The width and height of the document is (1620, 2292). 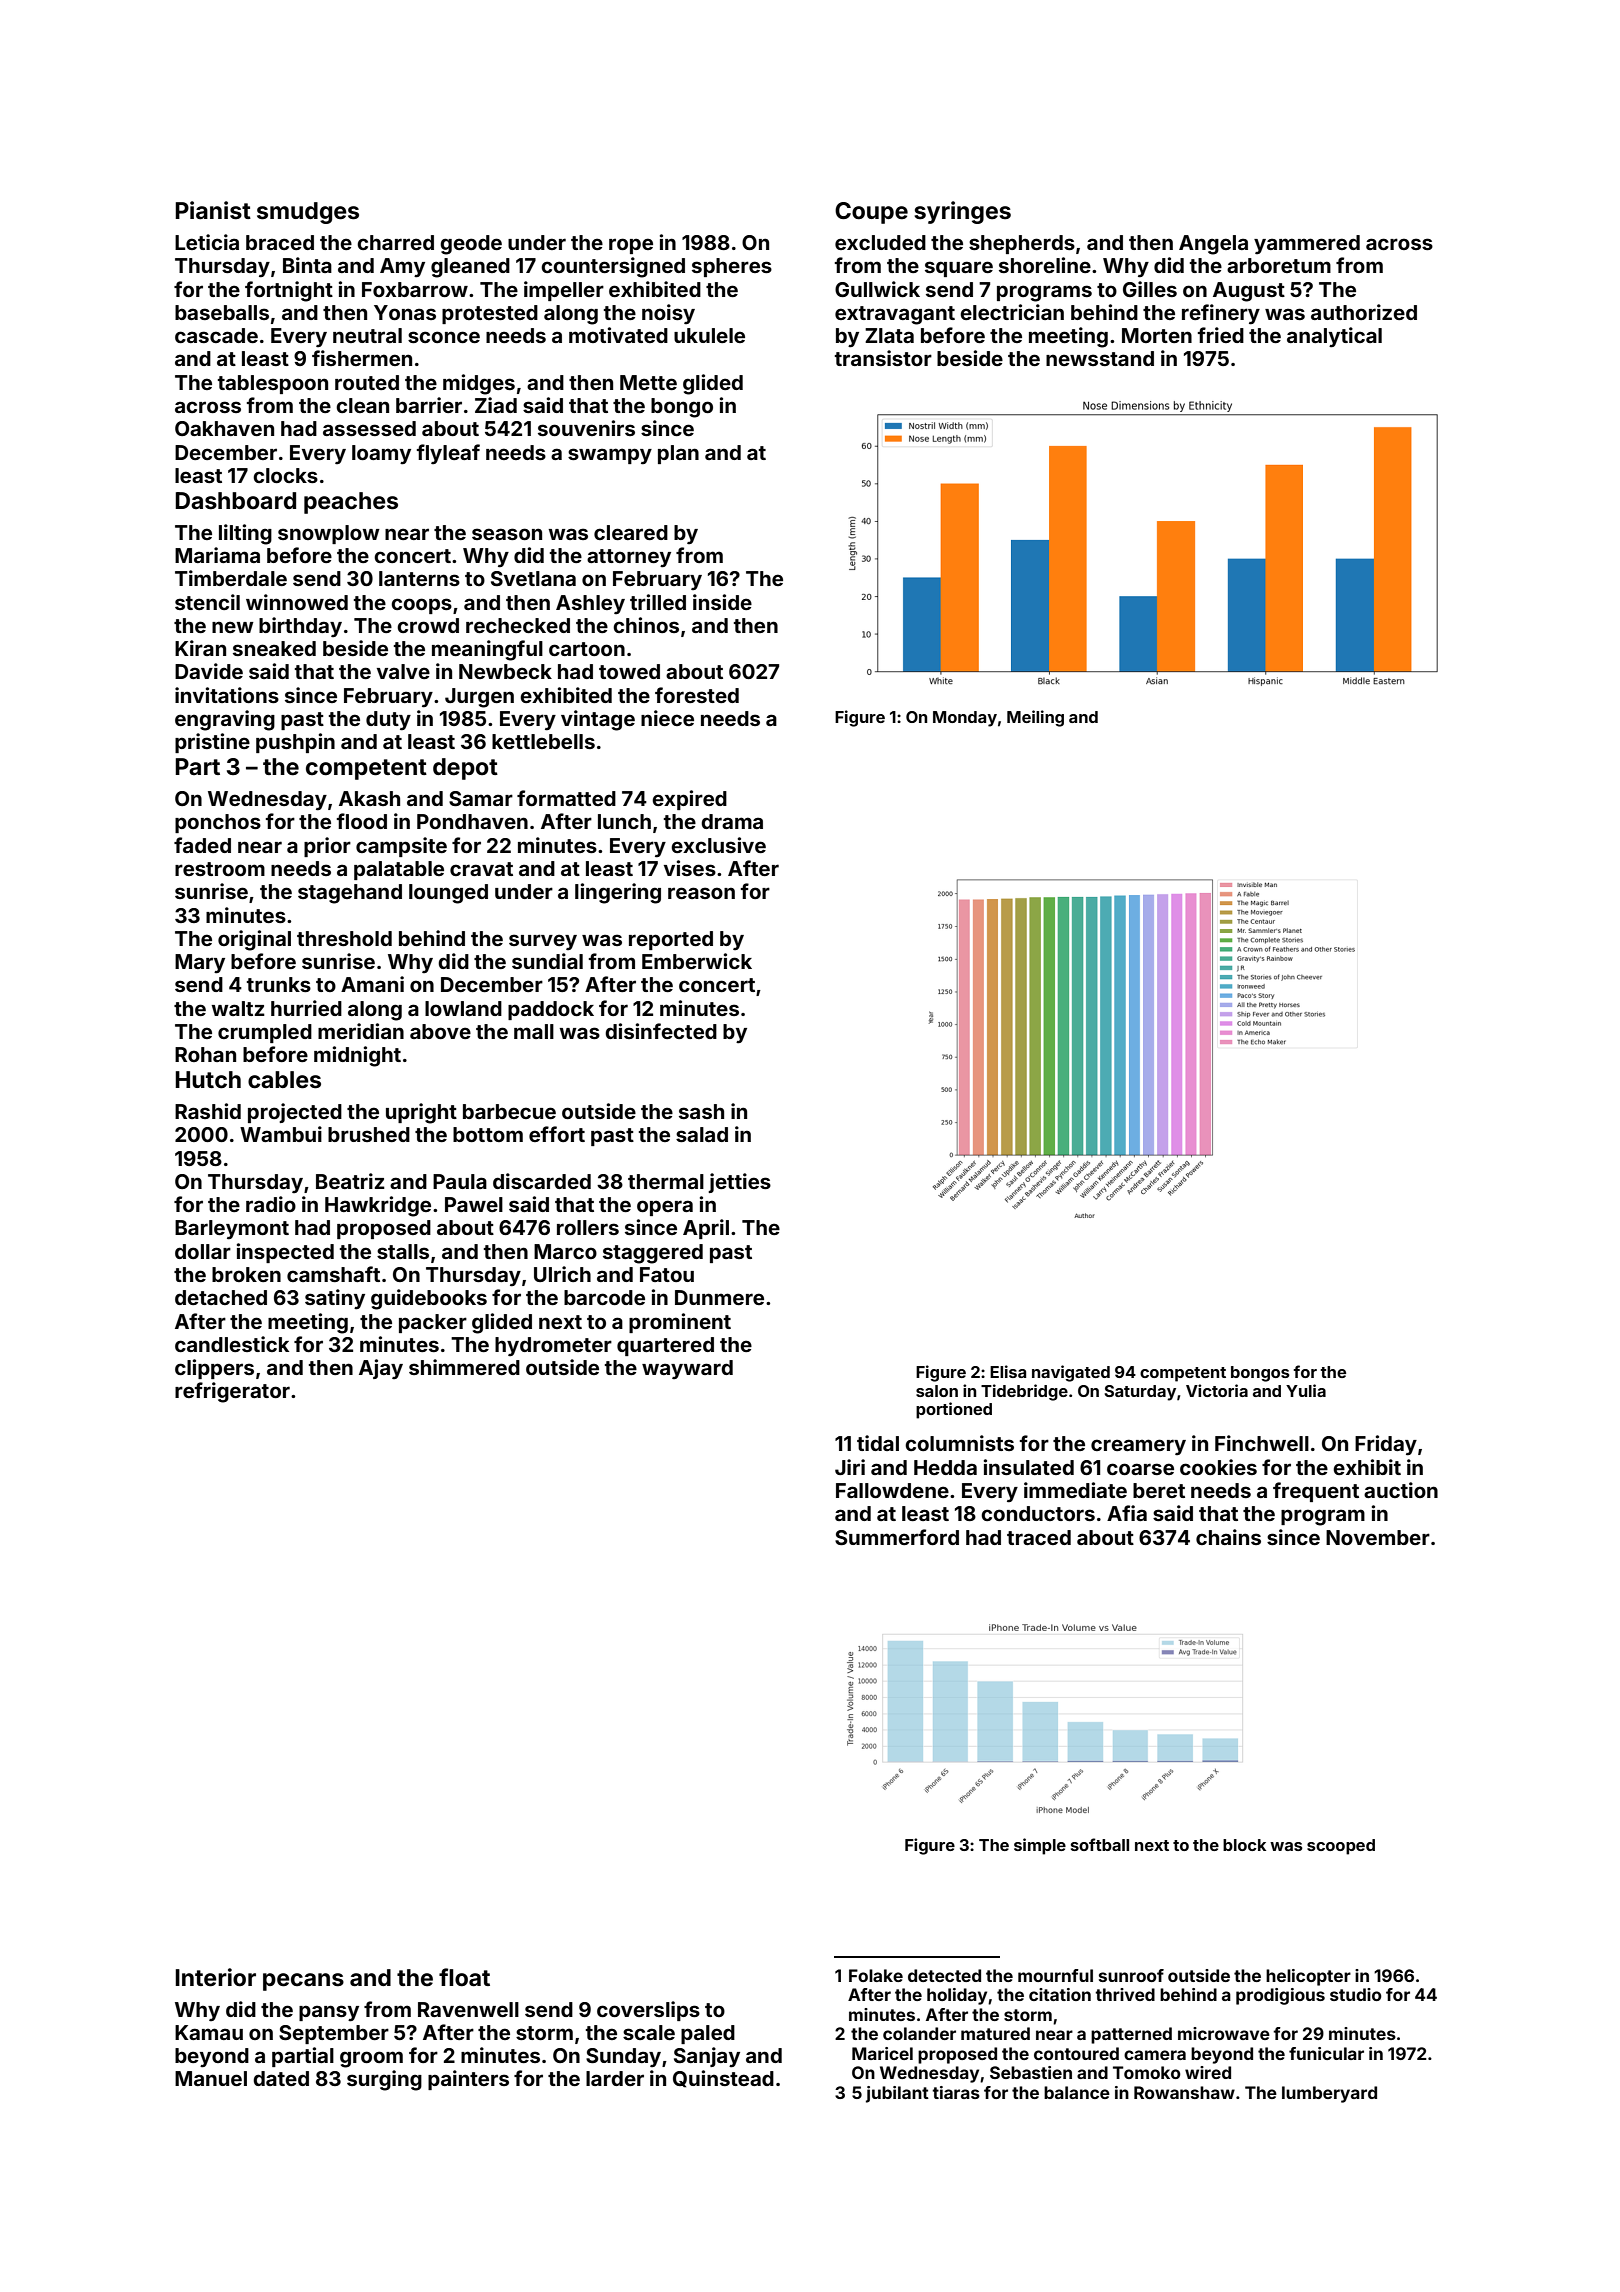 What do you see at coordinates (897, 1537) in the document?
I see `Summerford` at bounding box center [897, 1537].
